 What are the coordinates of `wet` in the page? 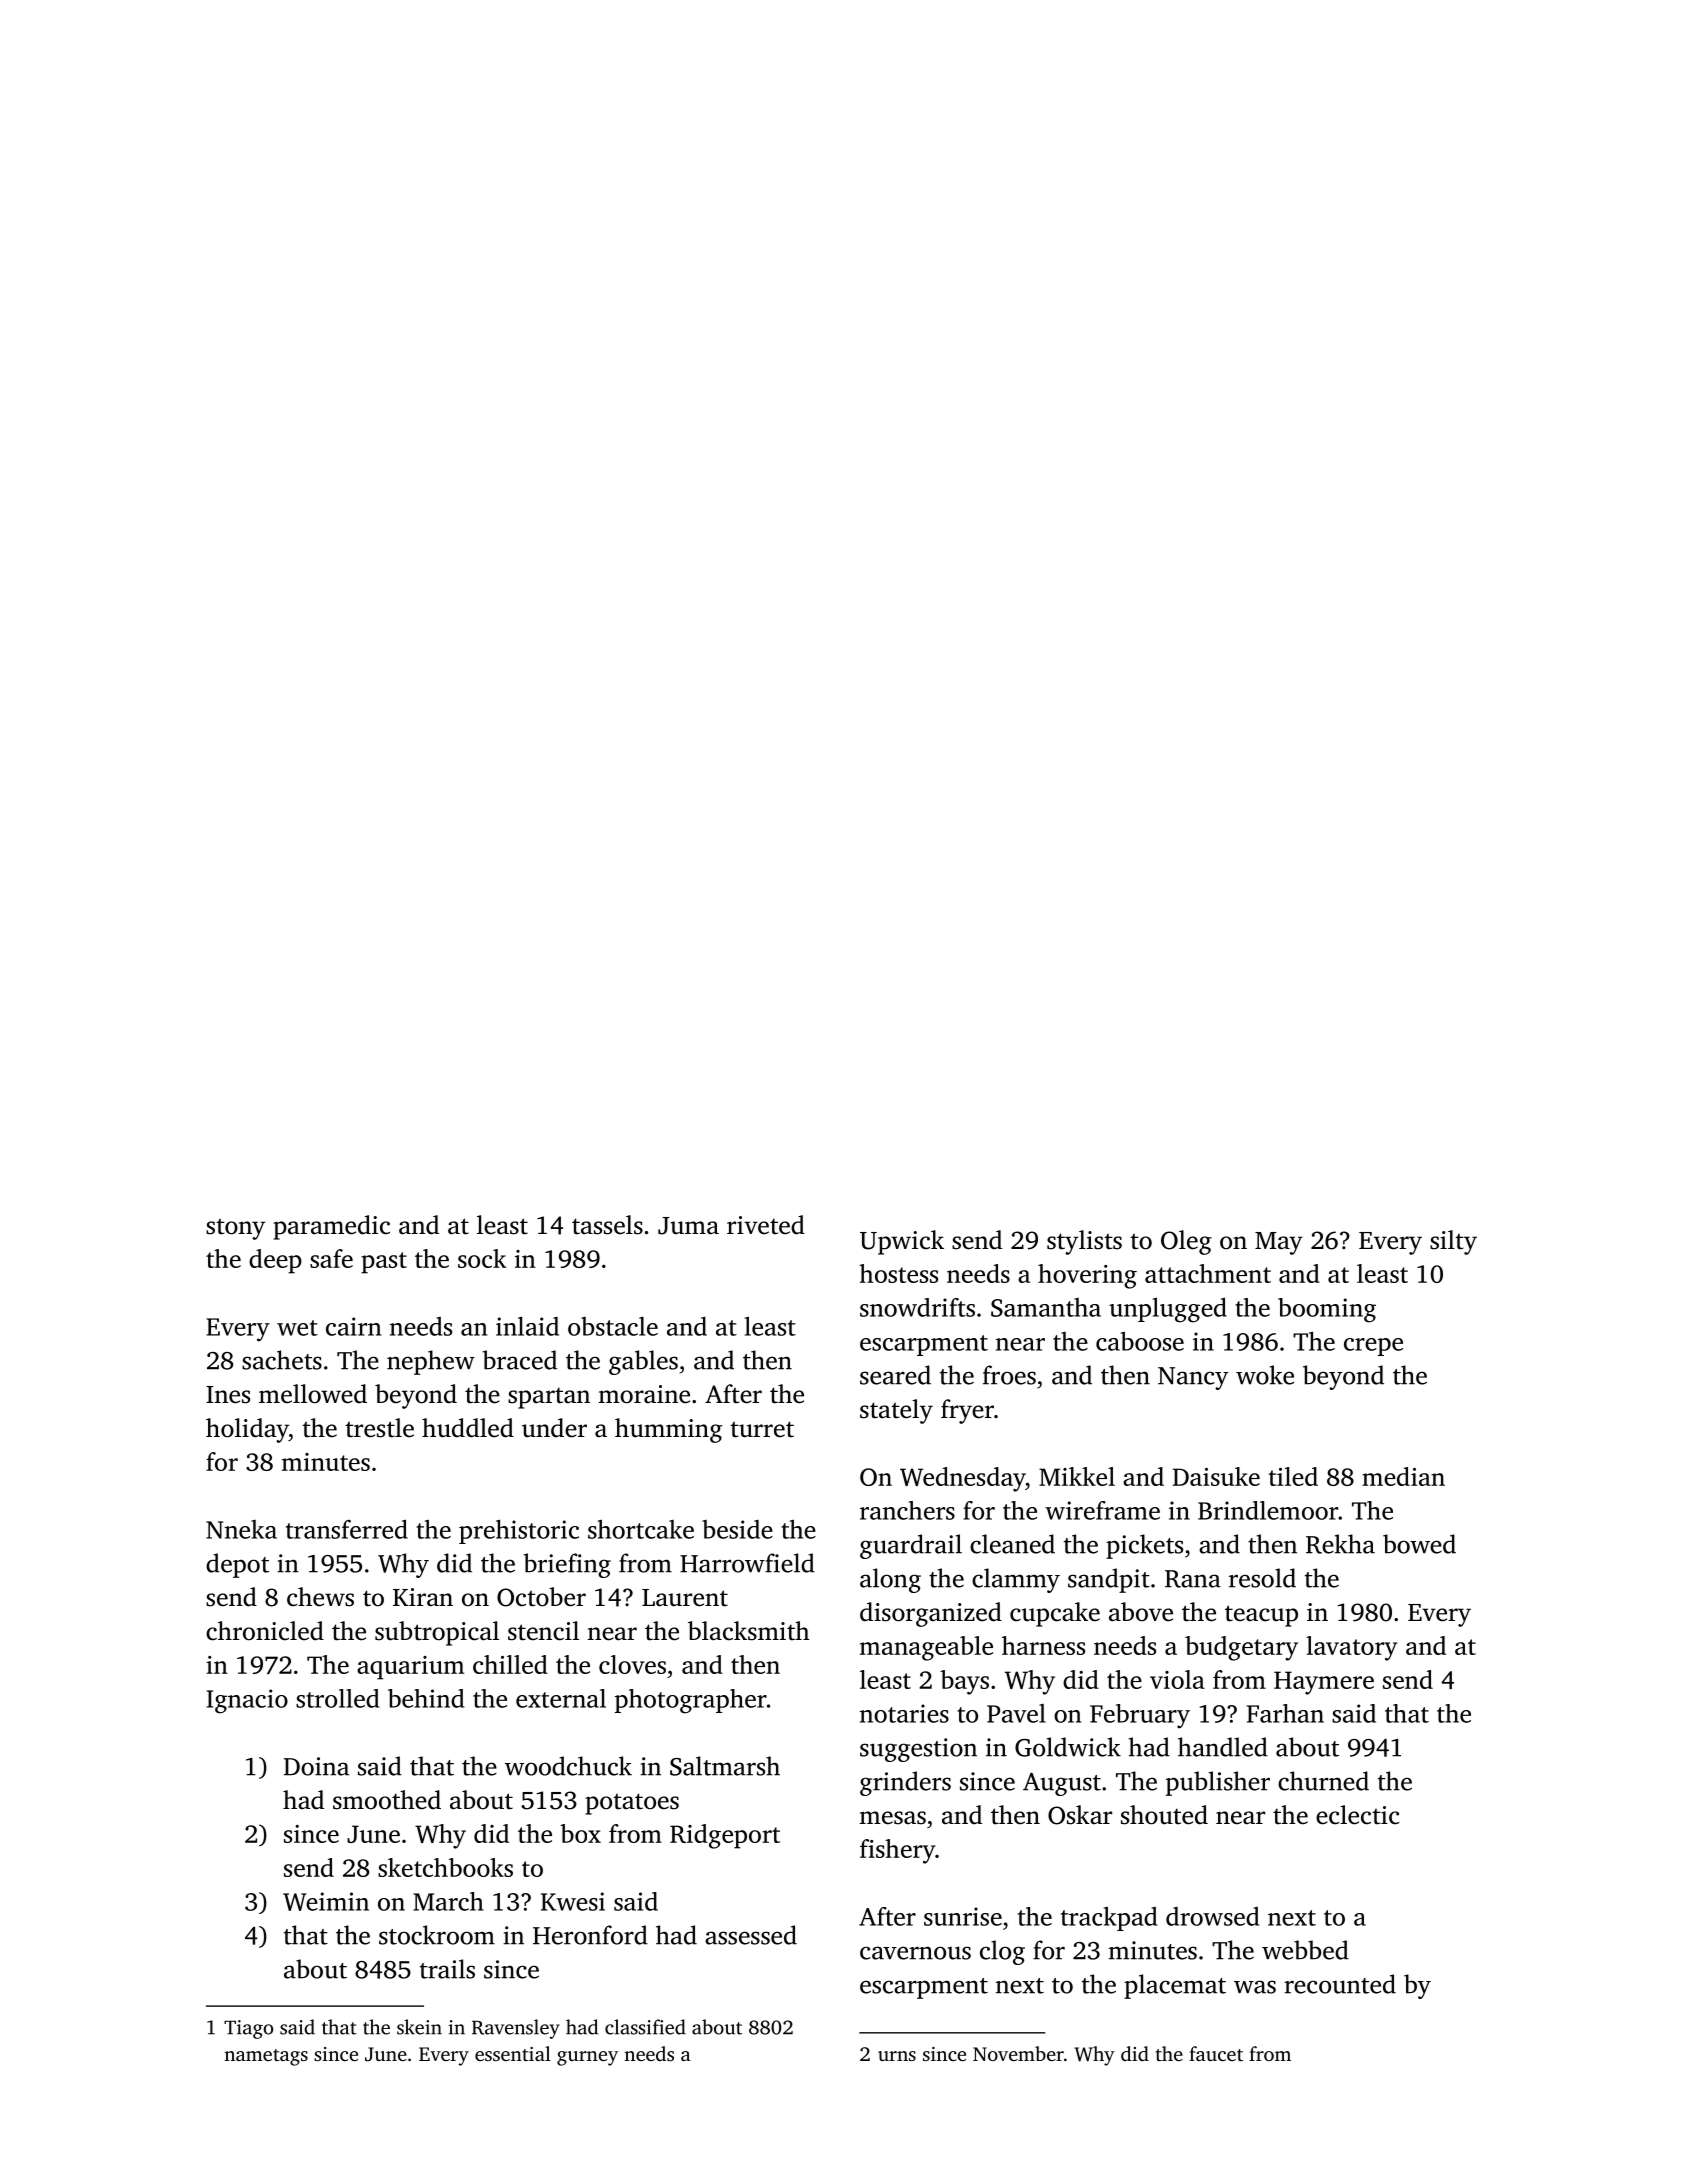 It's located at (297, 1328).
